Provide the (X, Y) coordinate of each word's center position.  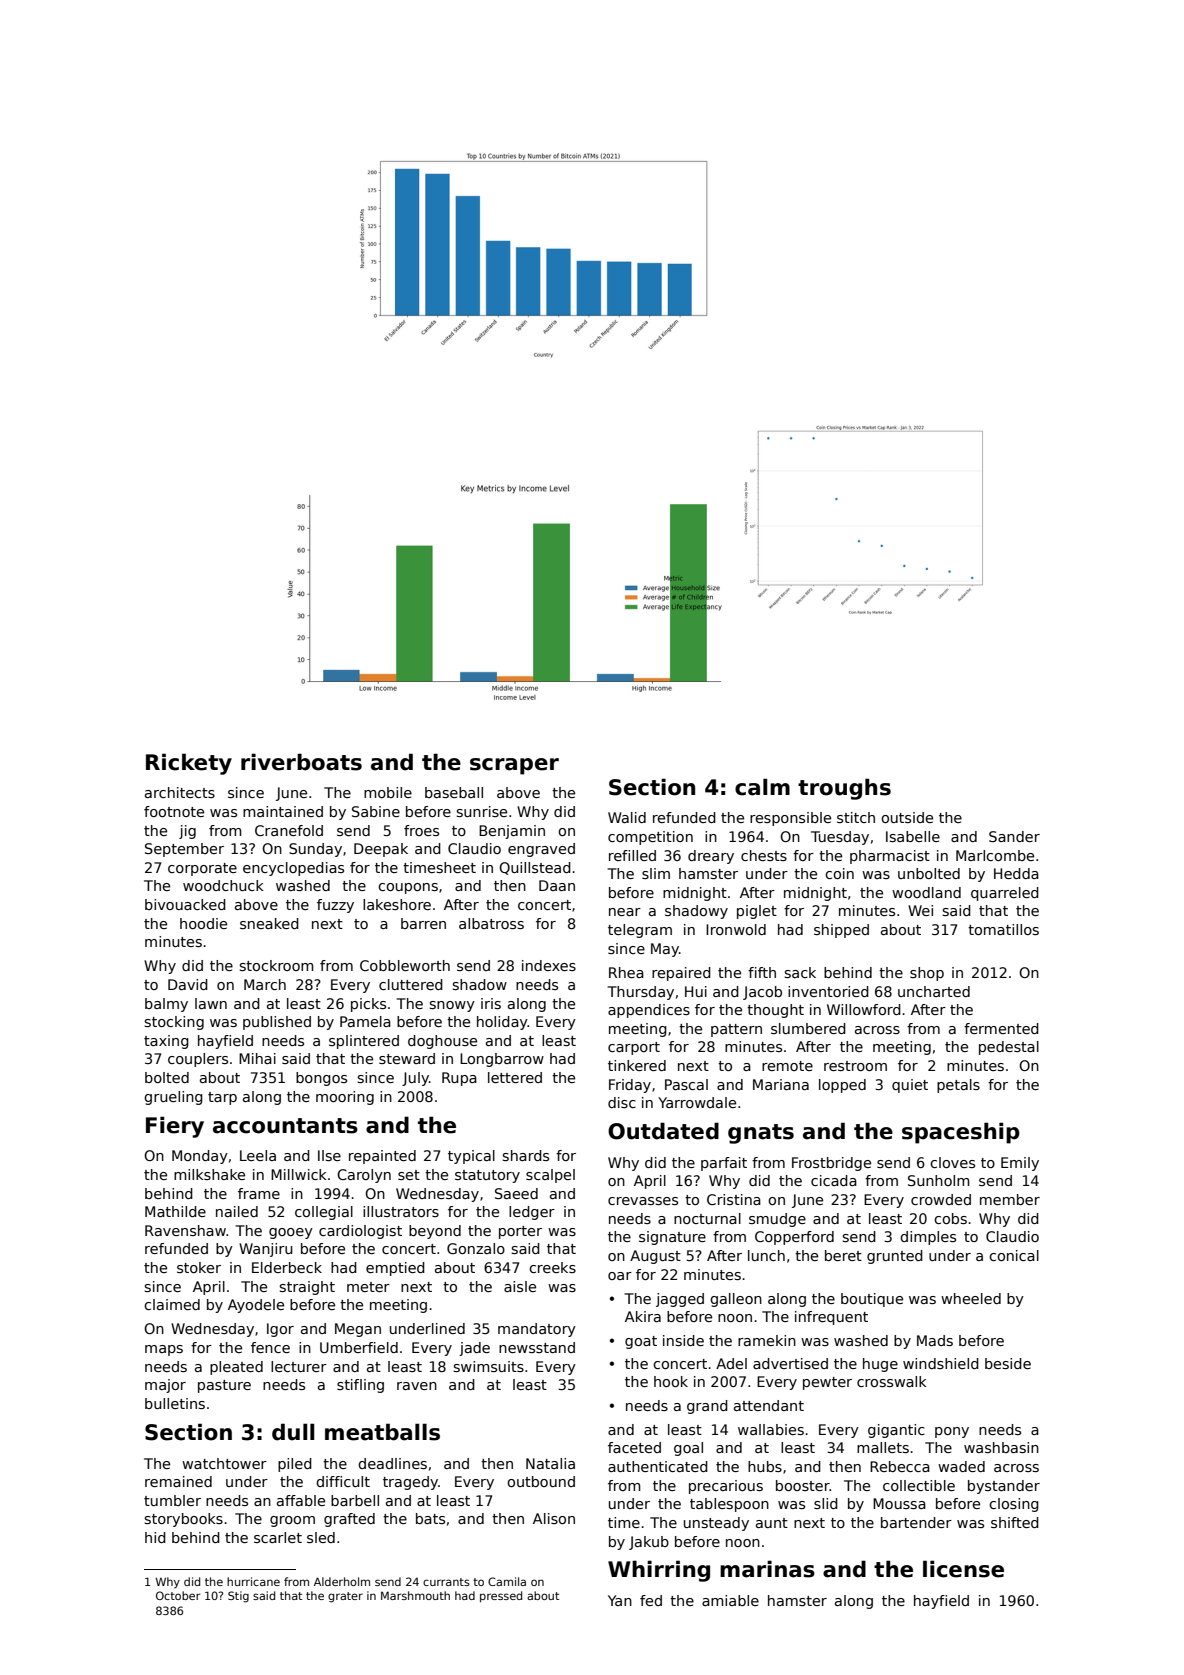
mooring (345, 1098)
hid (155, 1537)
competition (650, 838)
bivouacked (185, 904)
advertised (790, 1363)
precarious (726, 1487)
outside (907, 817)
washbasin (1001, 1447)
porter (520, 1232)
